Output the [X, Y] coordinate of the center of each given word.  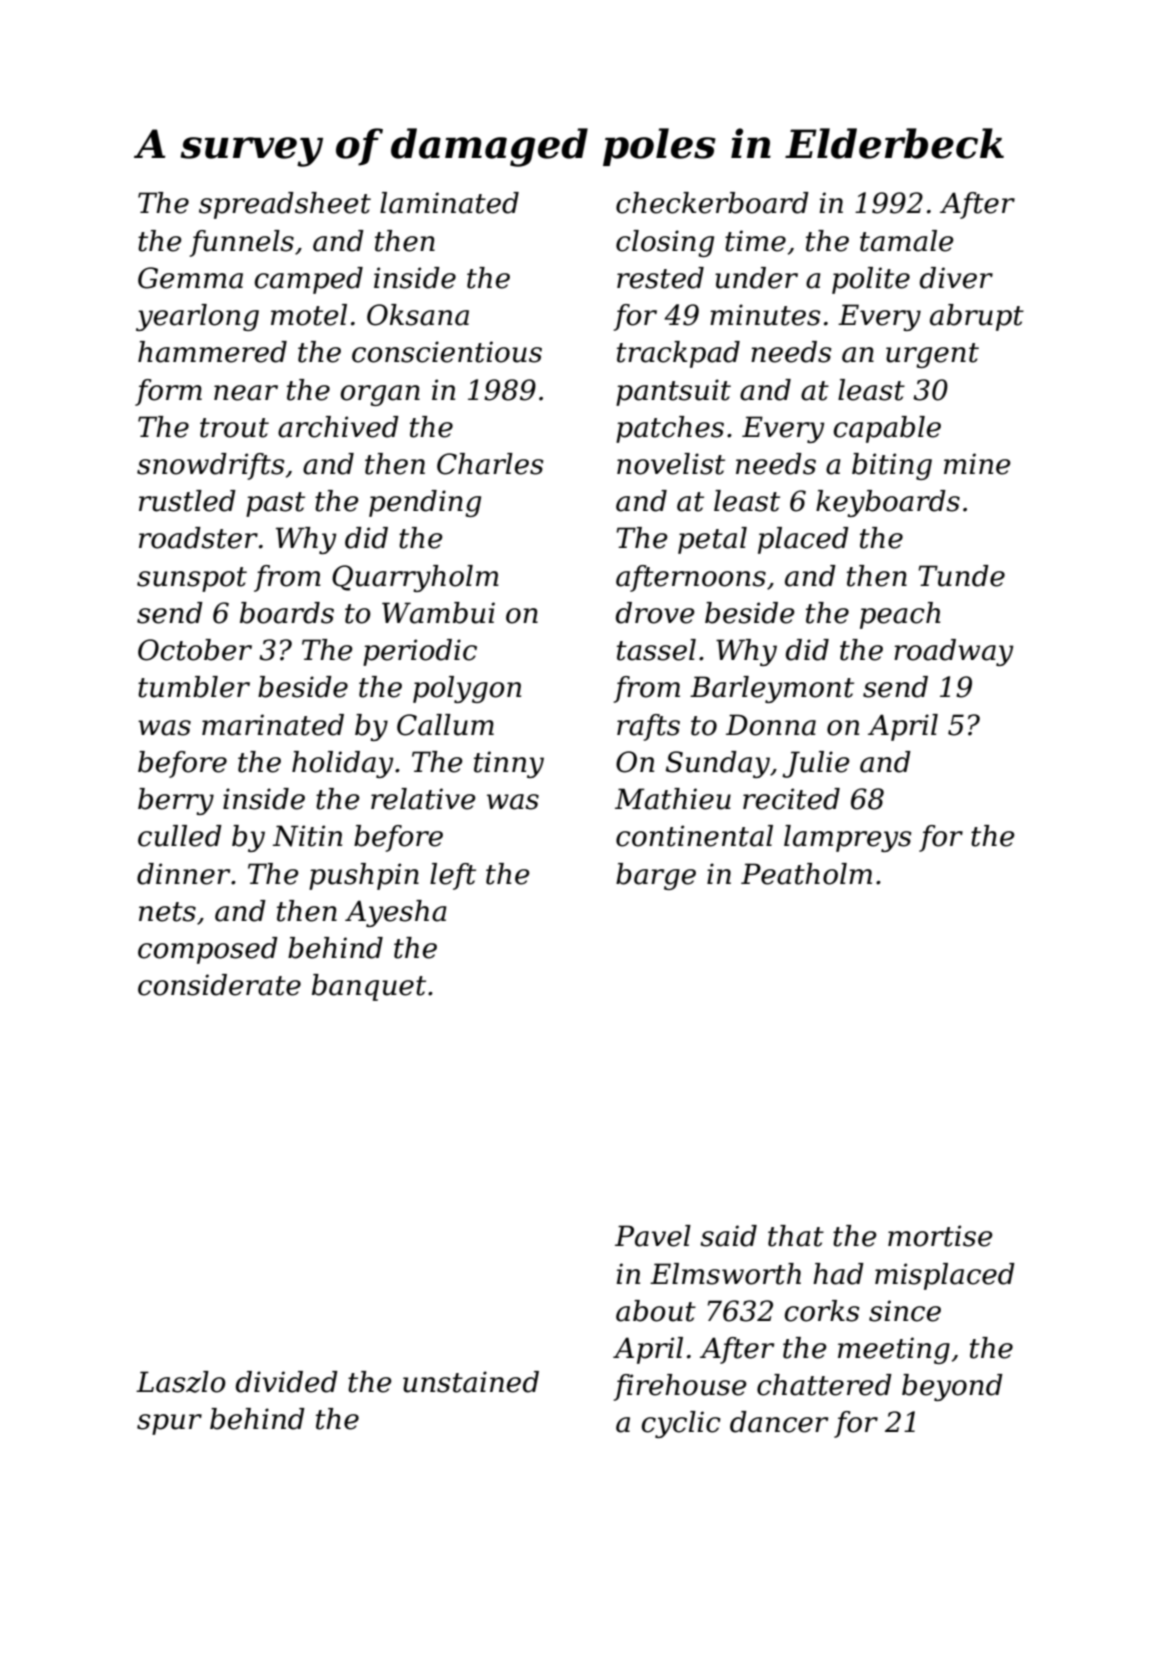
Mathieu [673, 799]
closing [665, 243]
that [796, 1236]
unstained [471, 1382]
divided [287, 1382]
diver [956, 278]
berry [176, 801]
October [195, 650]
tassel [656, 650]
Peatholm [806, 874]
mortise [940, 1236]
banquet [369, 987]
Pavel [653, 1236]
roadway [953, 652]
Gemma [190, 278]
